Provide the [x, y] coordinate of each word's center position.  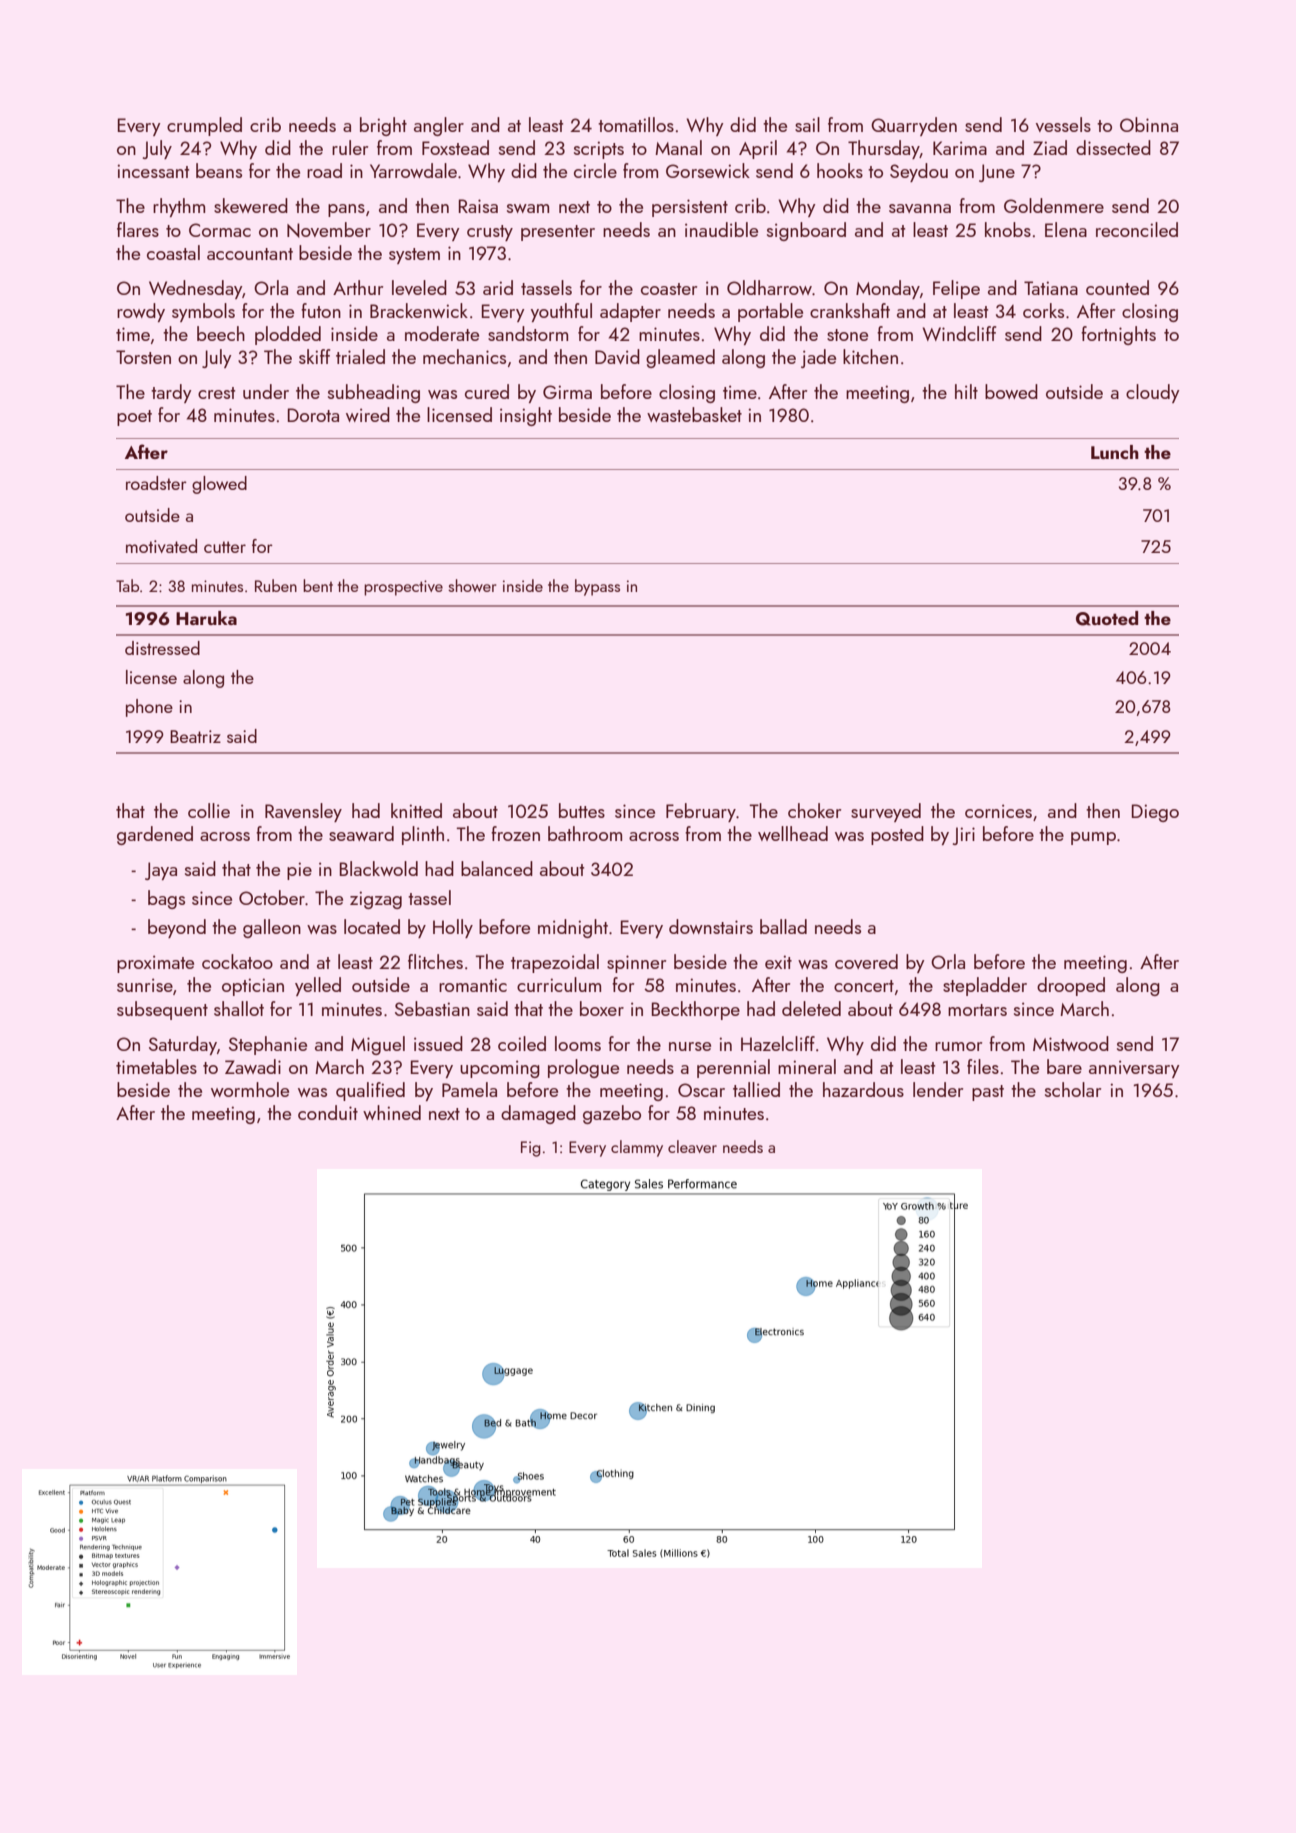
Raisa [478, 206]
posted [897, 835]
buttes [582, 810]
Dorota [313, 415]
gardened [155, 835]
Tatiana [1051, 288]
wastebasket [694, 414]
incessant [153, 171]
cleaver [692, 1146]
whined [392, 1112]
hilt [966, 391]
